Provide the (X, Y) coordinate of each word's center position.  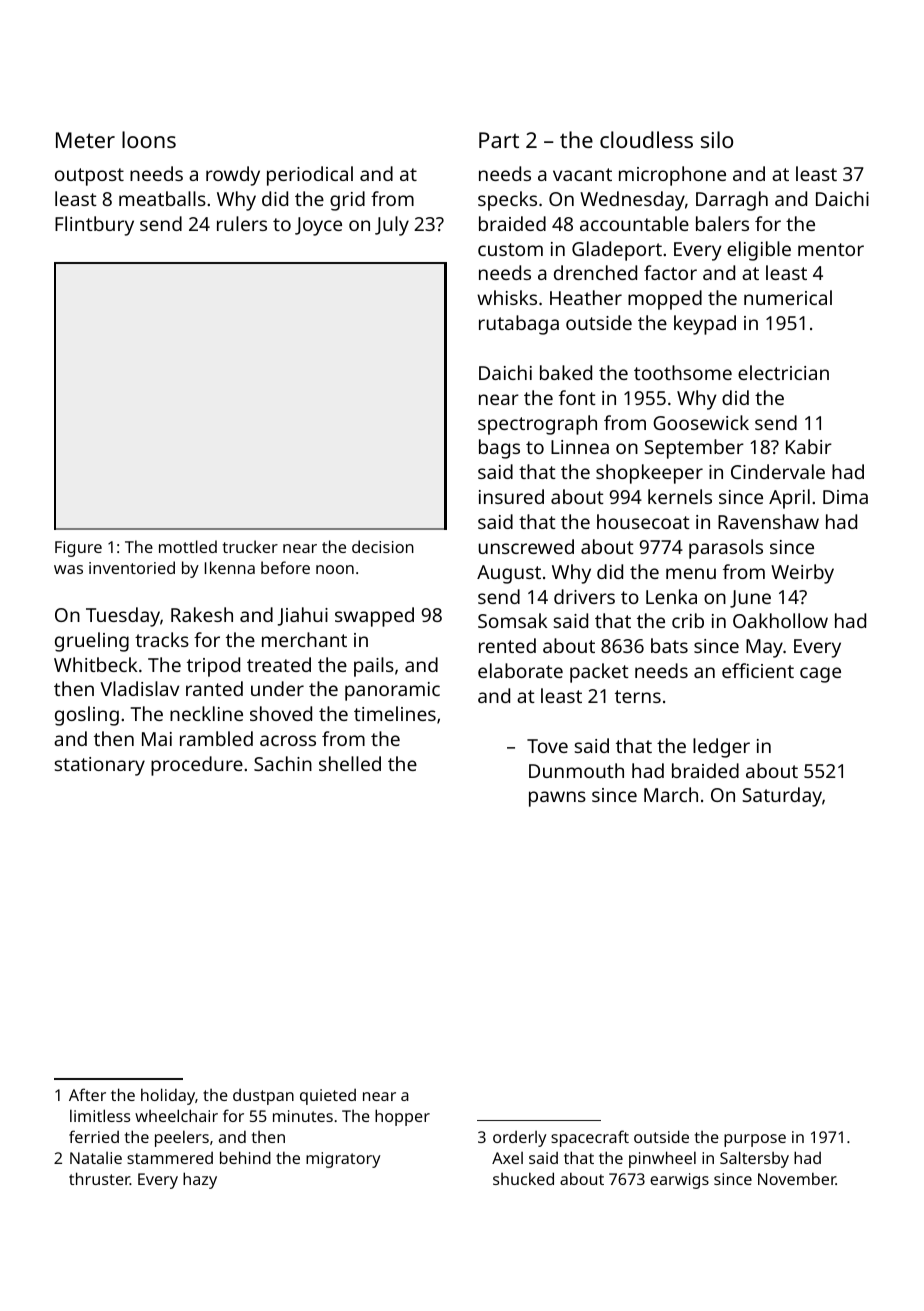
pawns (557, 799)
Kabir (809, 446)
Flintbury (94, 226)
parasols (726, 549)
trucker (250, 546)
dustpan (263, 1097)
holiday (168, 1096)
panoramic (392, 691)
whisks (507, 297)
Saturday (782, 797)
